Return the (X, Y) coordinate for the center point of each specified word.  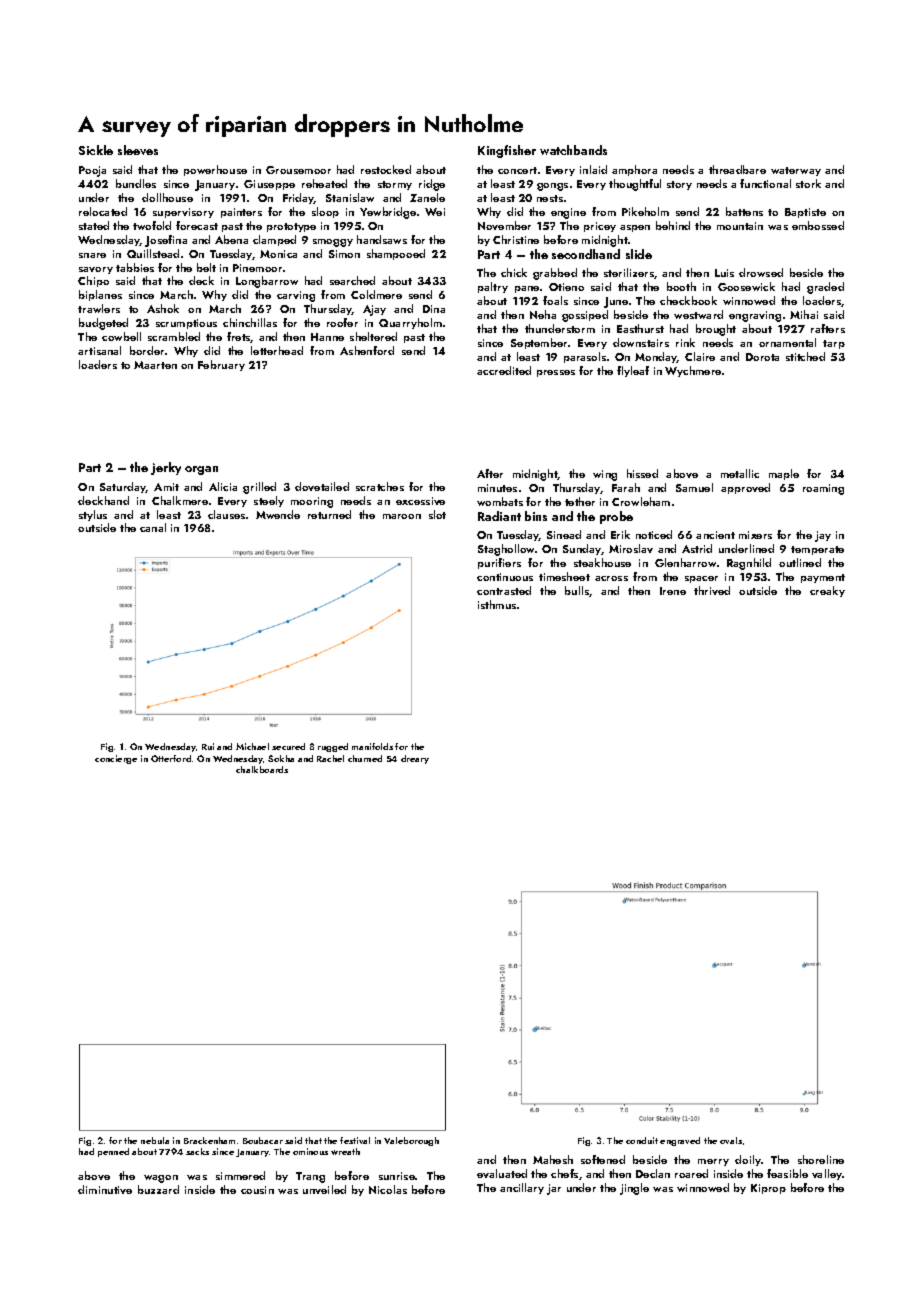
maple (784, 474)
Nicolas (388, 1189)
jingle (634, 1189)
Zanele (427, 197)
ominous (310, 1151)
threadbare (737, 169)
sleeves (138, 150)
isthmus (497, 604)
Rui (208, 746)
